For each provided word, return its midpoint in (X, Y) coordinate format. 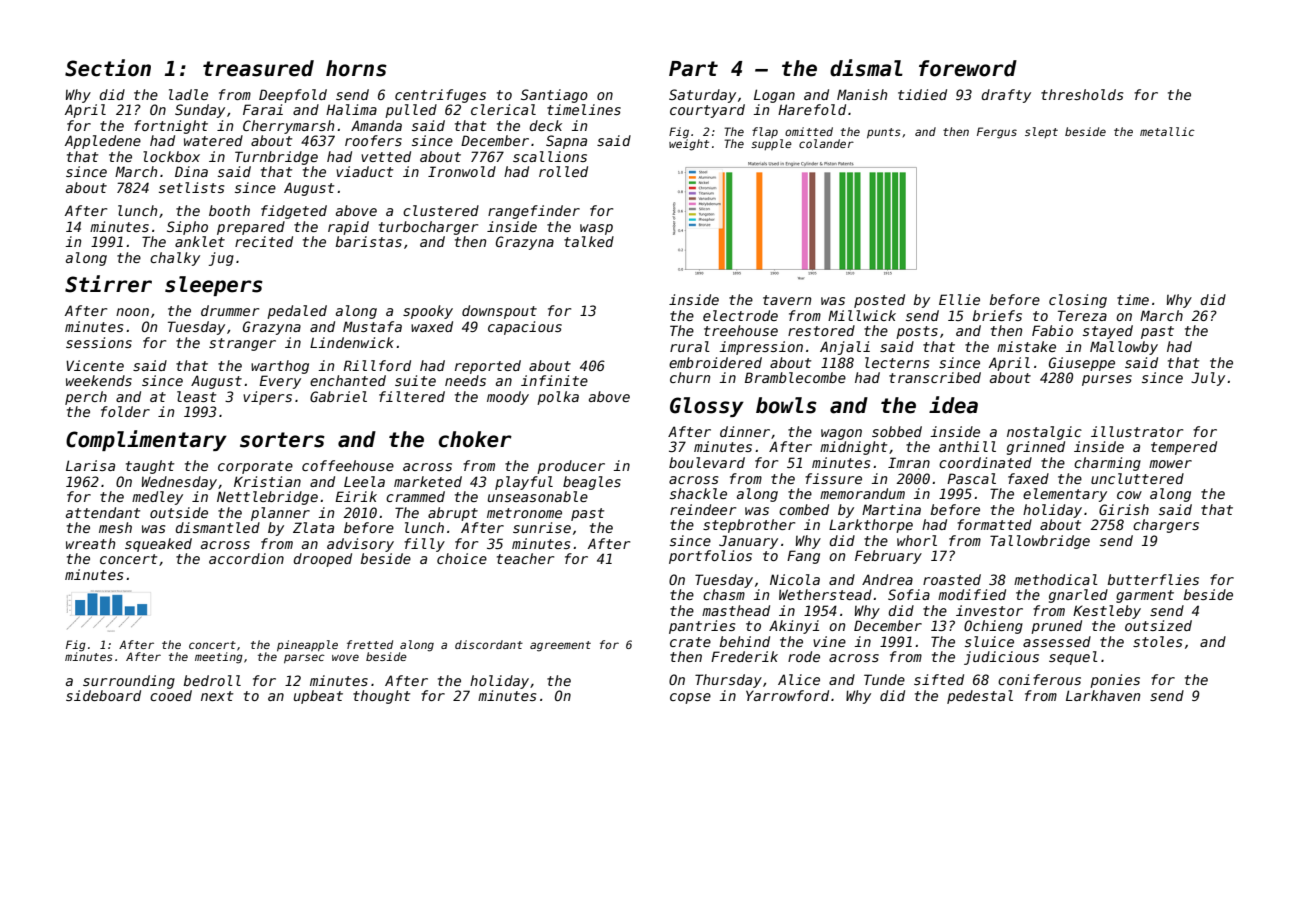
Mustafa (372, 326)
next (217, 696)
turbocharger (428, 228)
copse (690, 698)
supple (771, 144)
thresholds (1082, 94)
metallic (1167, 131)
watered (213, 140)
